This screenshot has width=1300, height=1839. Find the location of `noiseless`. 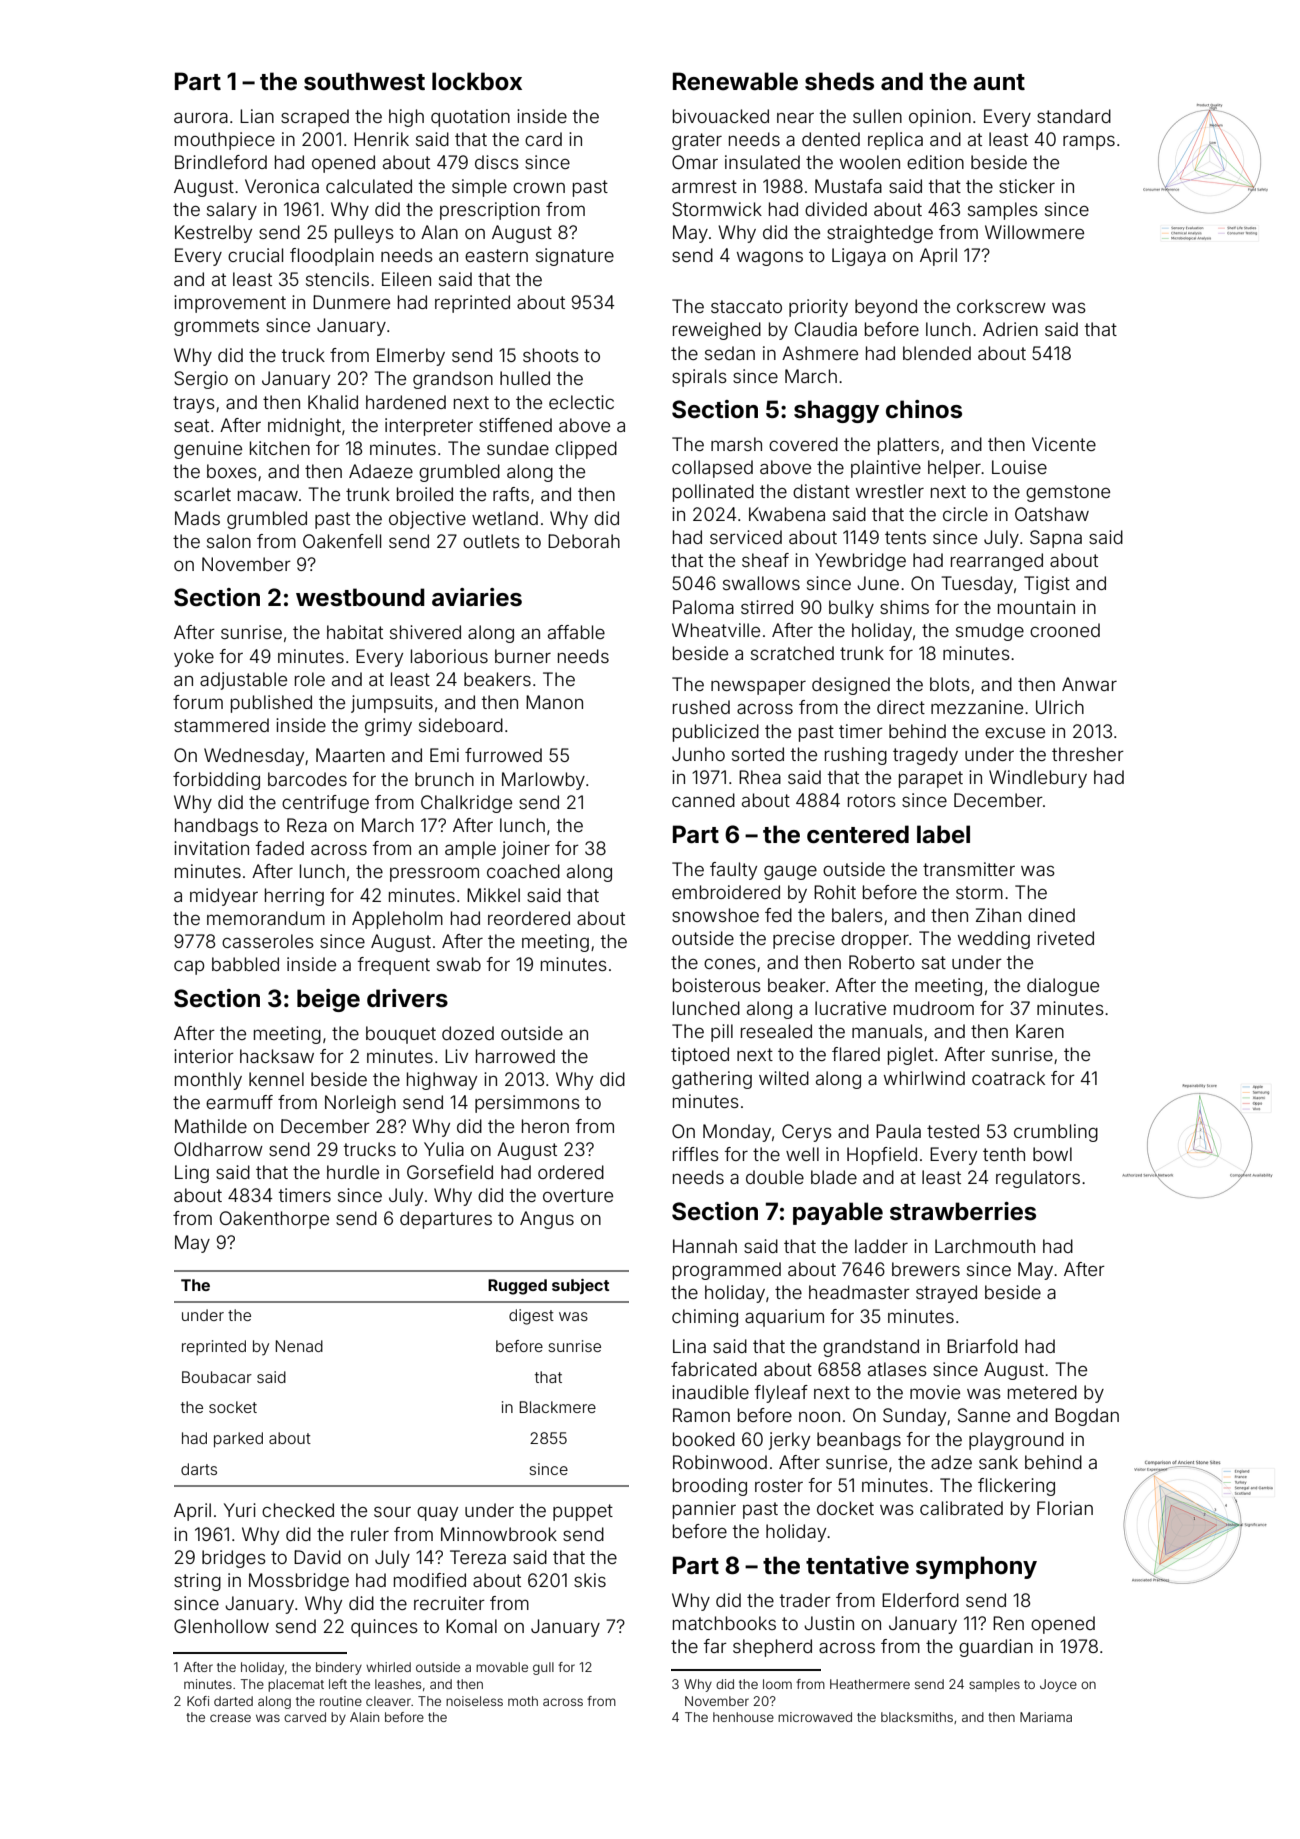

noiseless is located at coordinates (474, 1701).
